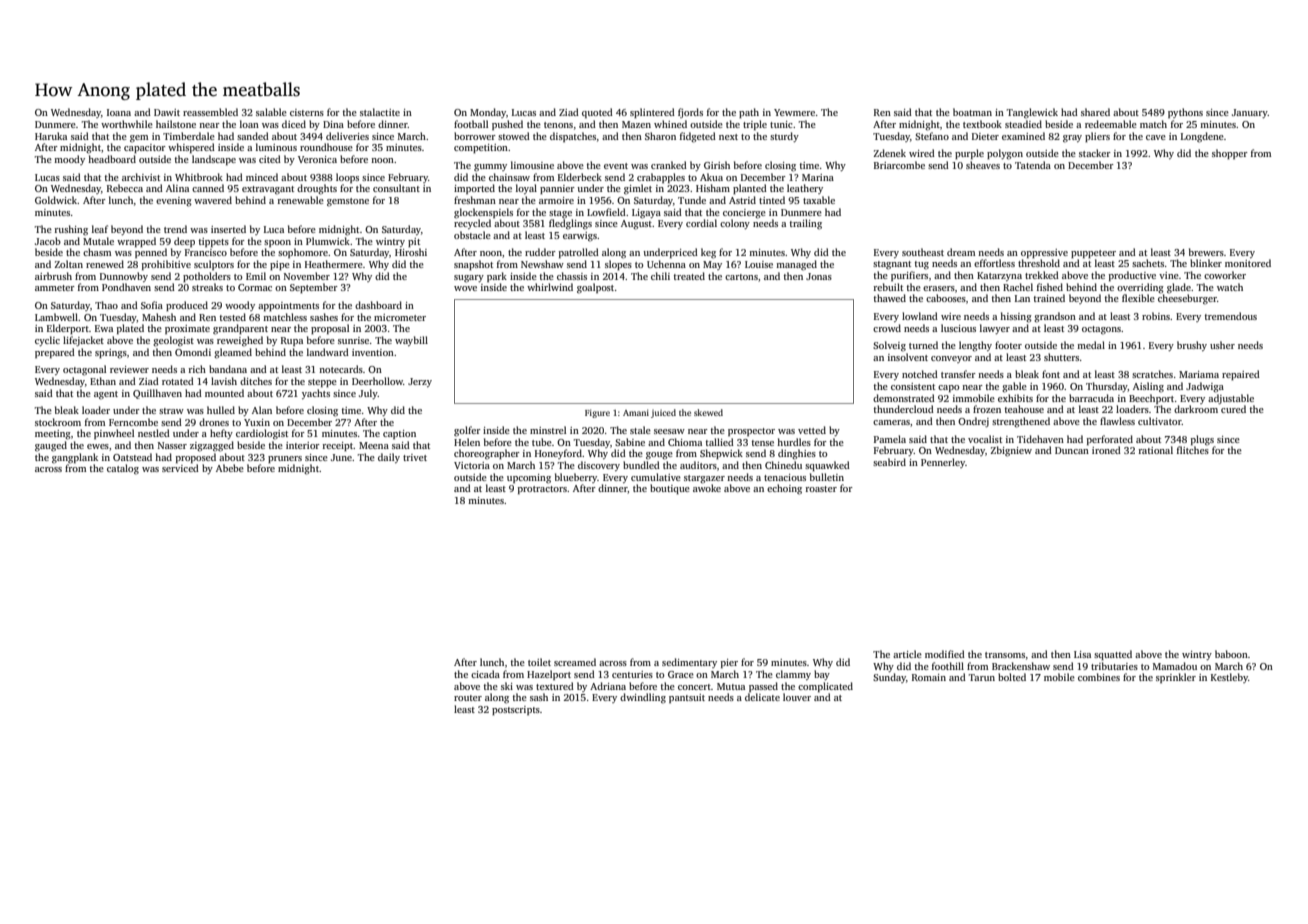 This document has width=1308, height=924. Describe the element at coordinates (341, 457) in the document. I see `June` at that location.
